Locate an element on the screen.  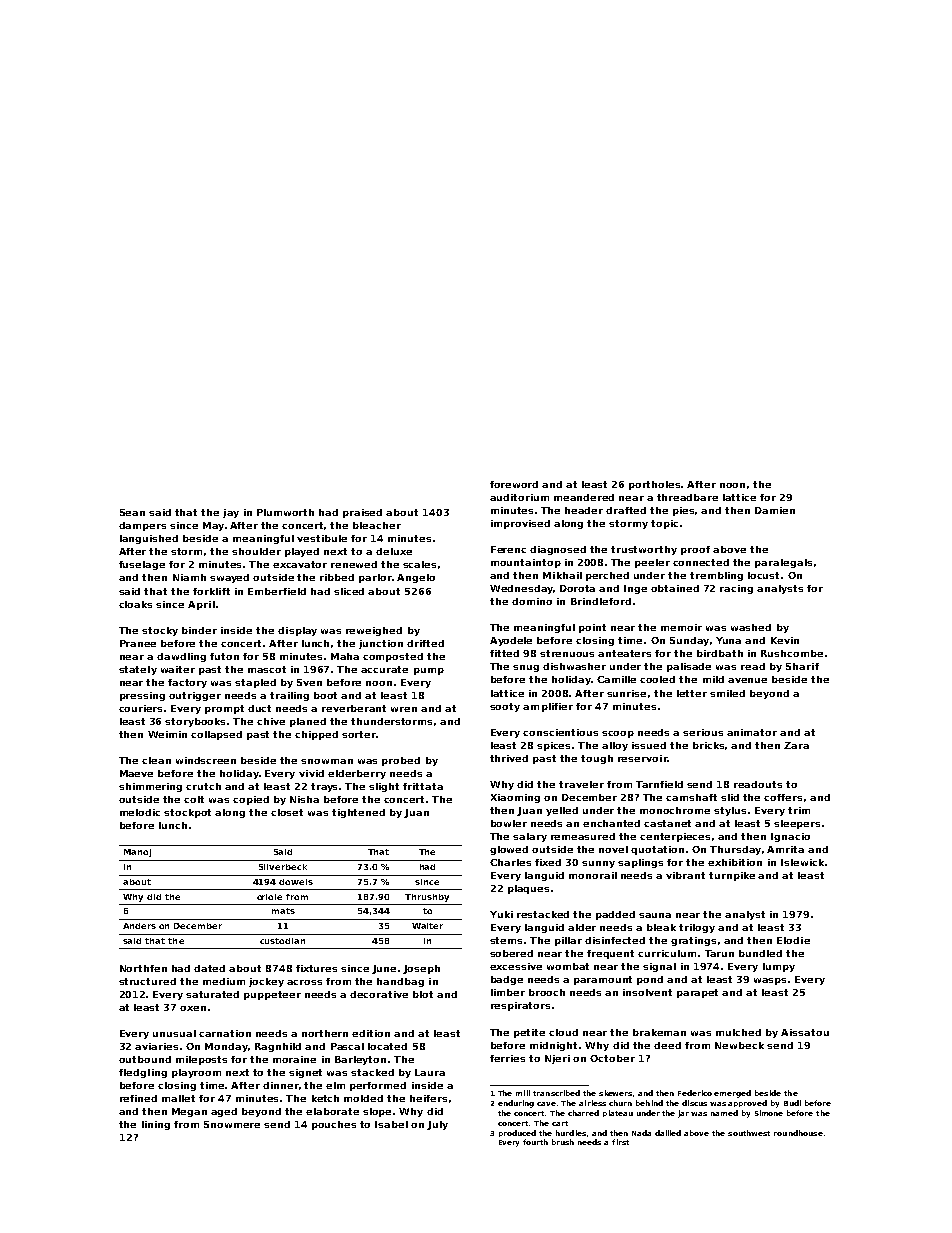
Kevin is located at coordinates (785, 640).
